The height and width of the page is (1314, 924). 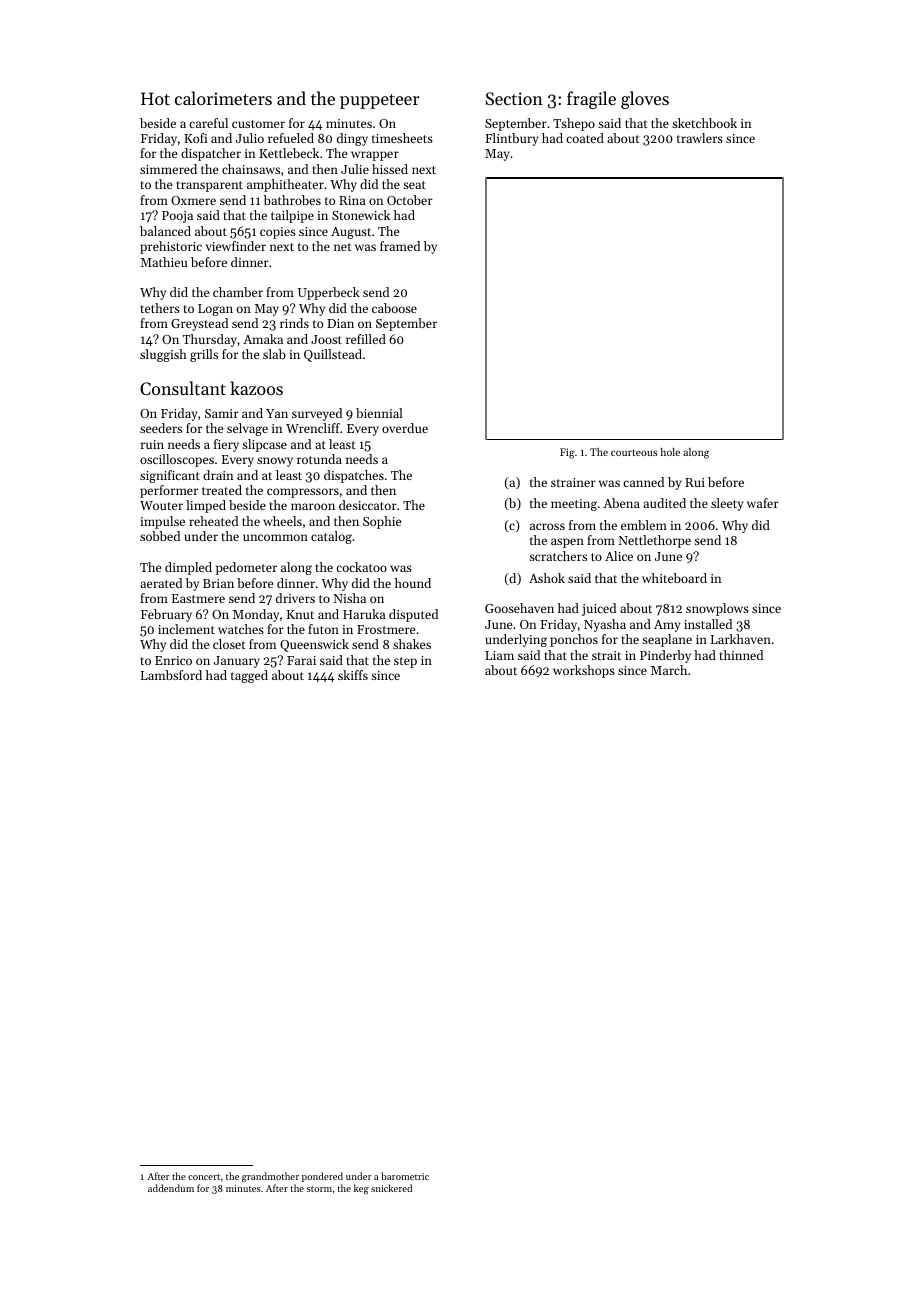 I want to click on seeders, so click(x=161, y=428).
